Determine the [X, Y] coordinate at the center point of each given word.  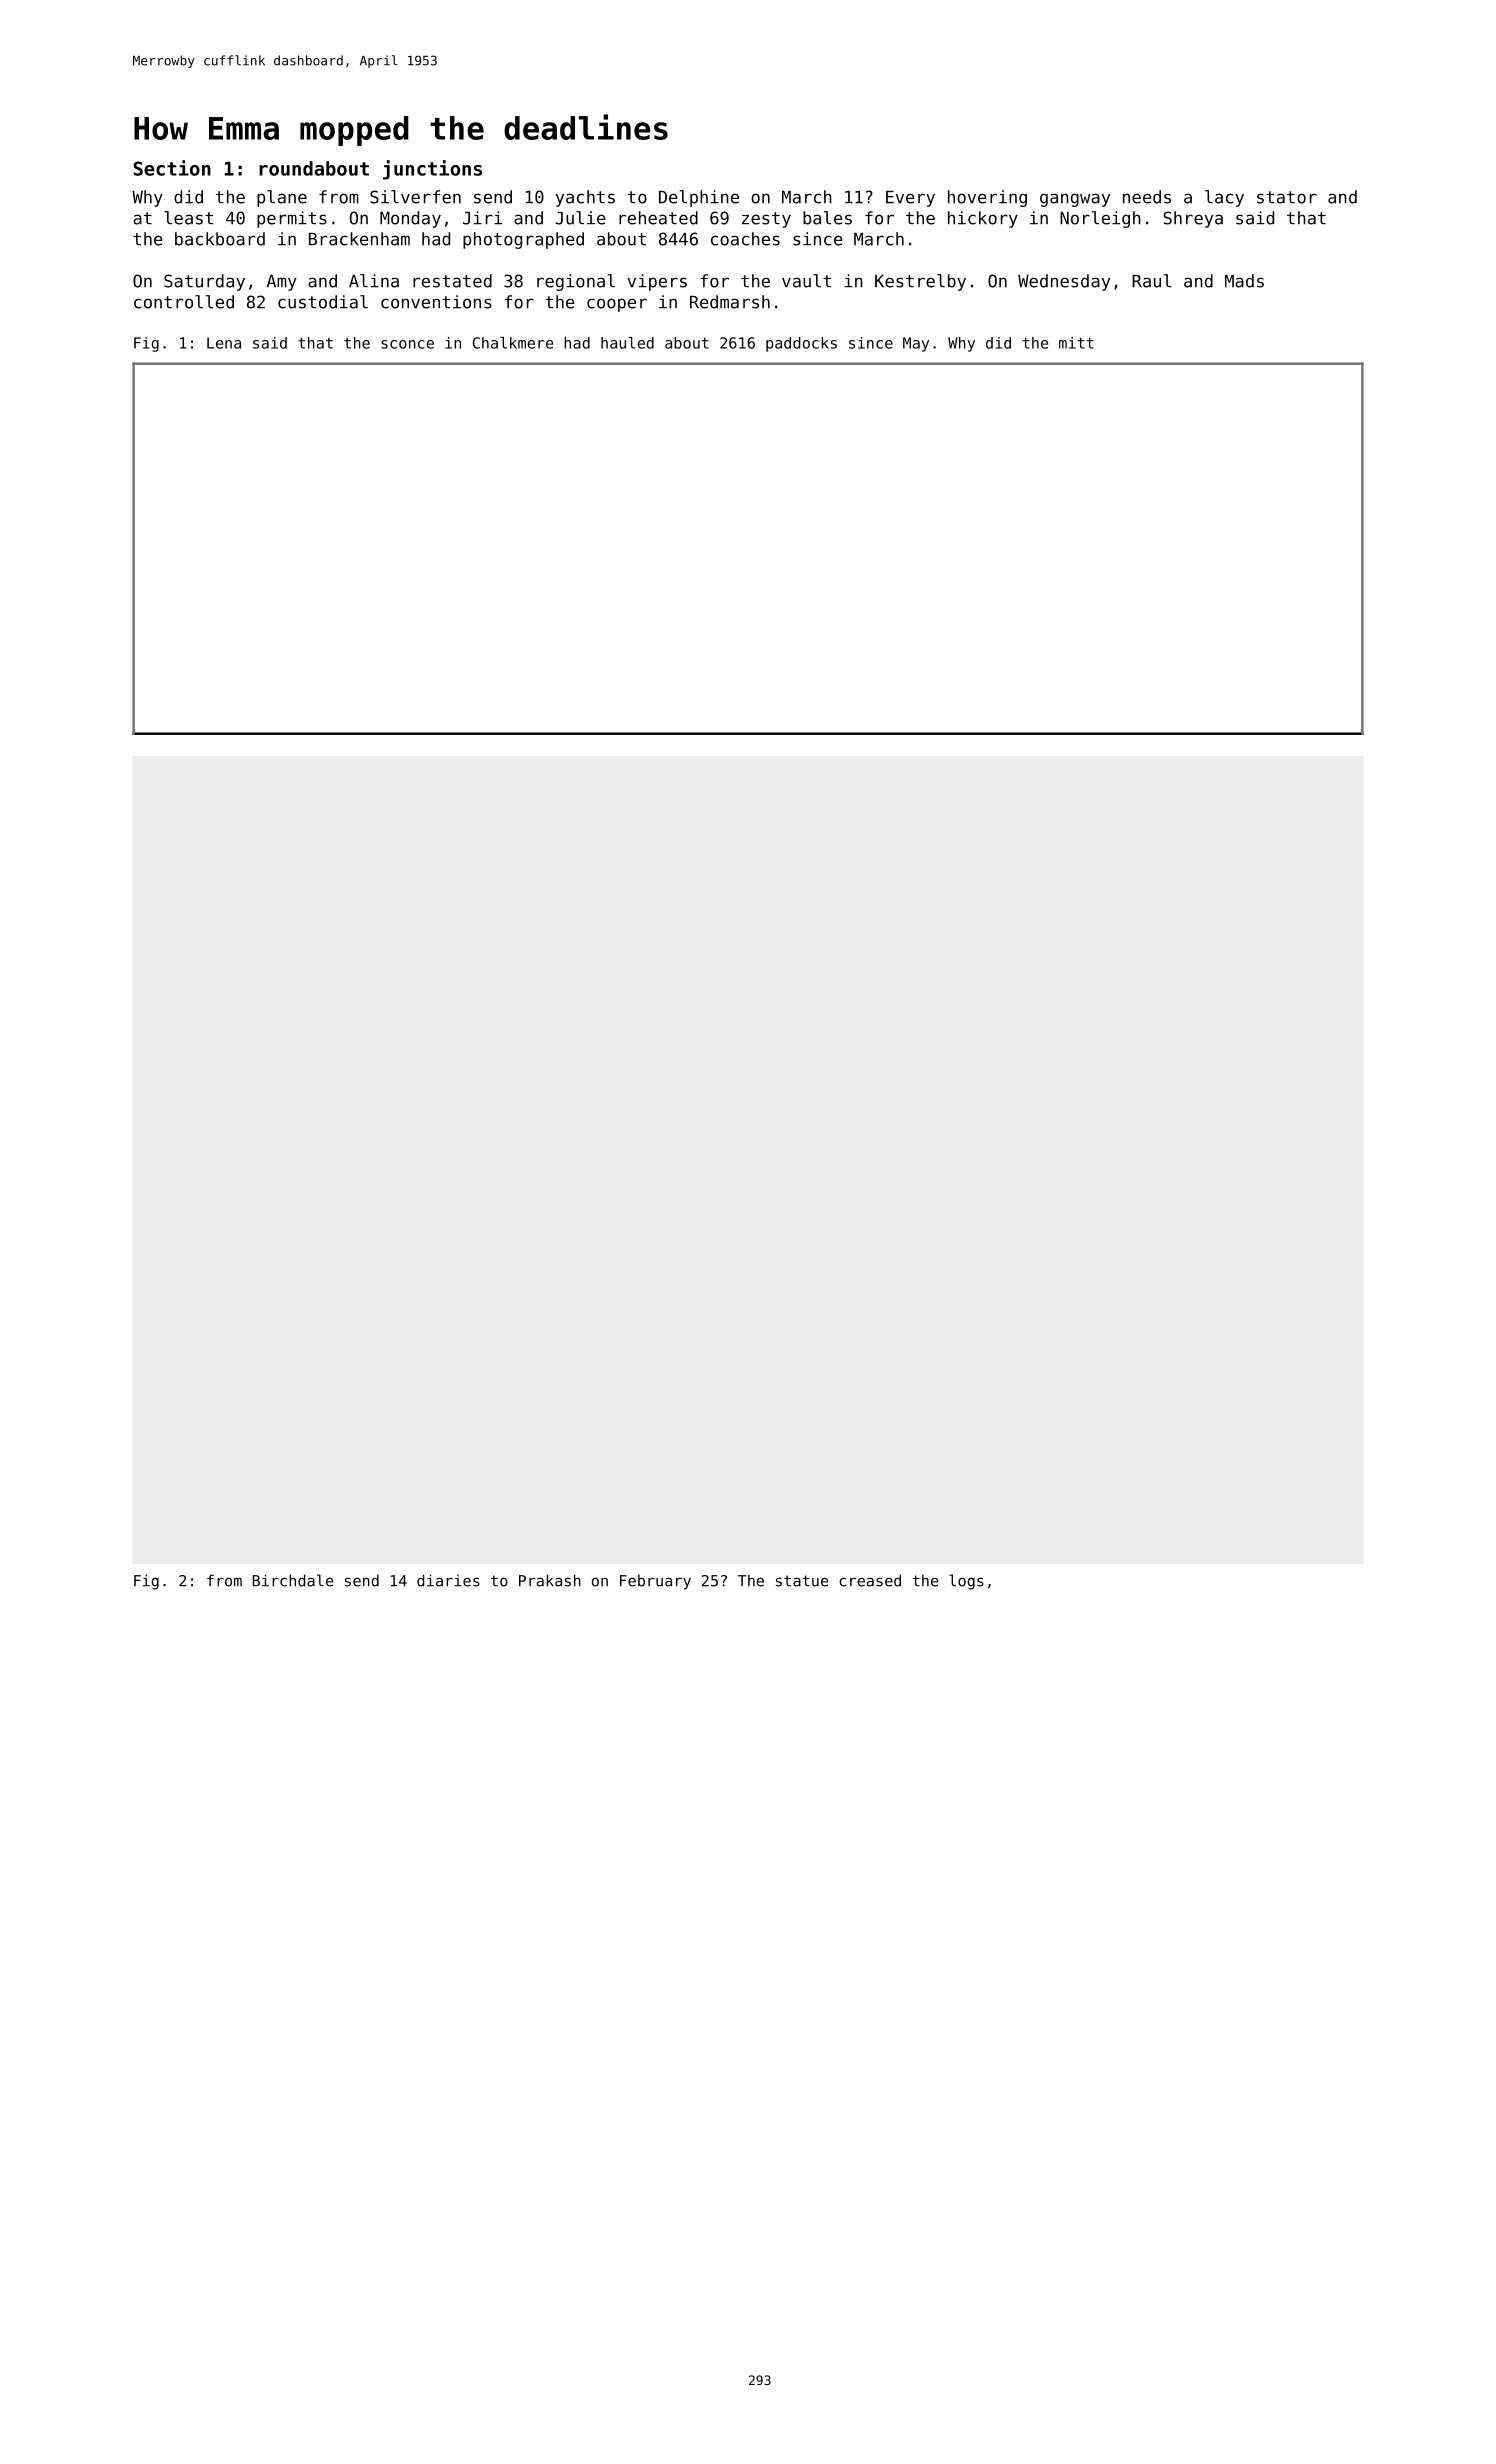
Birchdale [292, 1580]
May [916, 344]
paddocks [801, 344]
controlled [184, 302]
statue [802, 1581]
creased [870, 1580]
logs [966, 1582]
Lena [224, 343]
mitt [1076, 343]
